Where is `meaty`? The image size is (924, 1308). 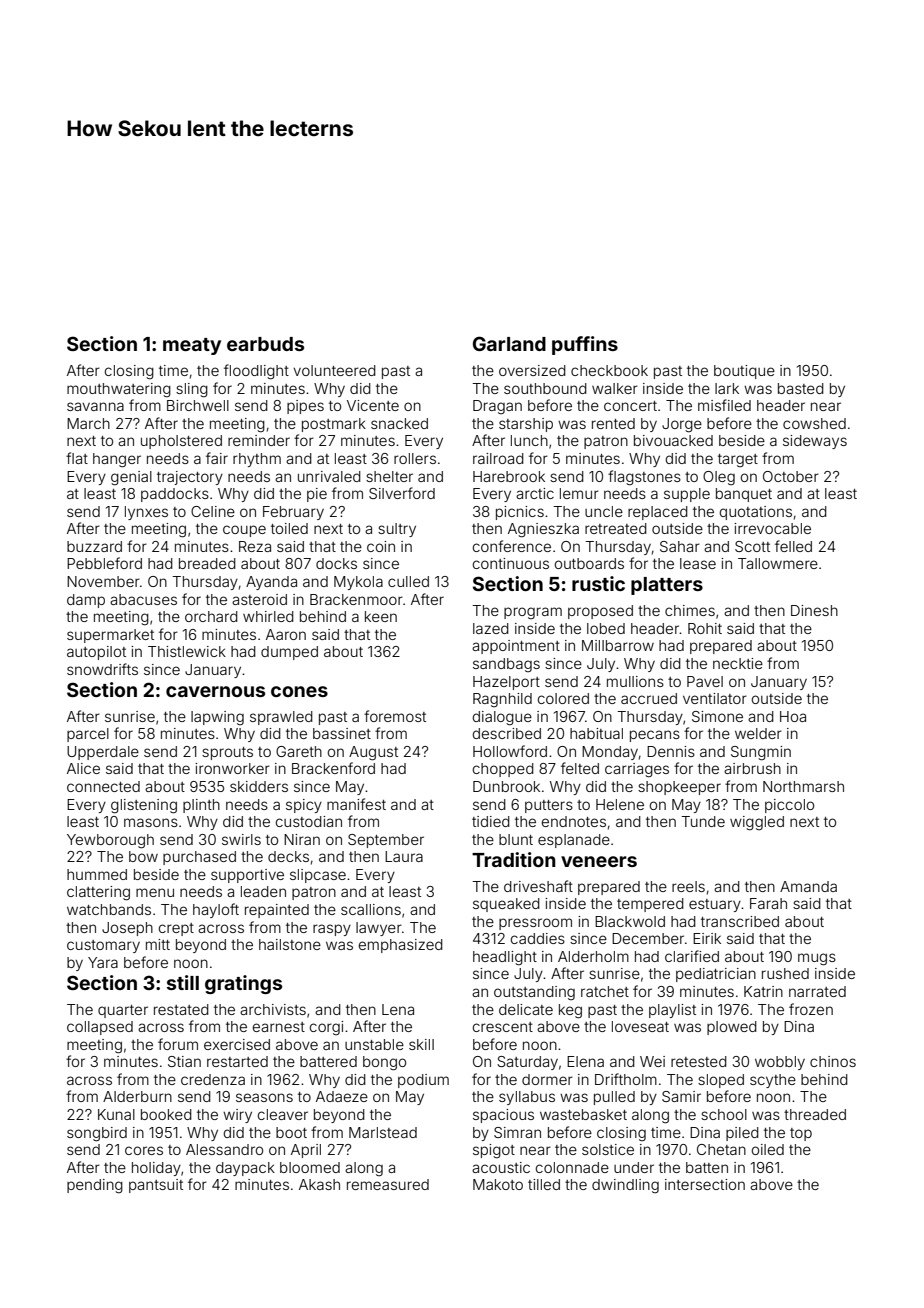
meaty is located at coordinates (192, 346).
